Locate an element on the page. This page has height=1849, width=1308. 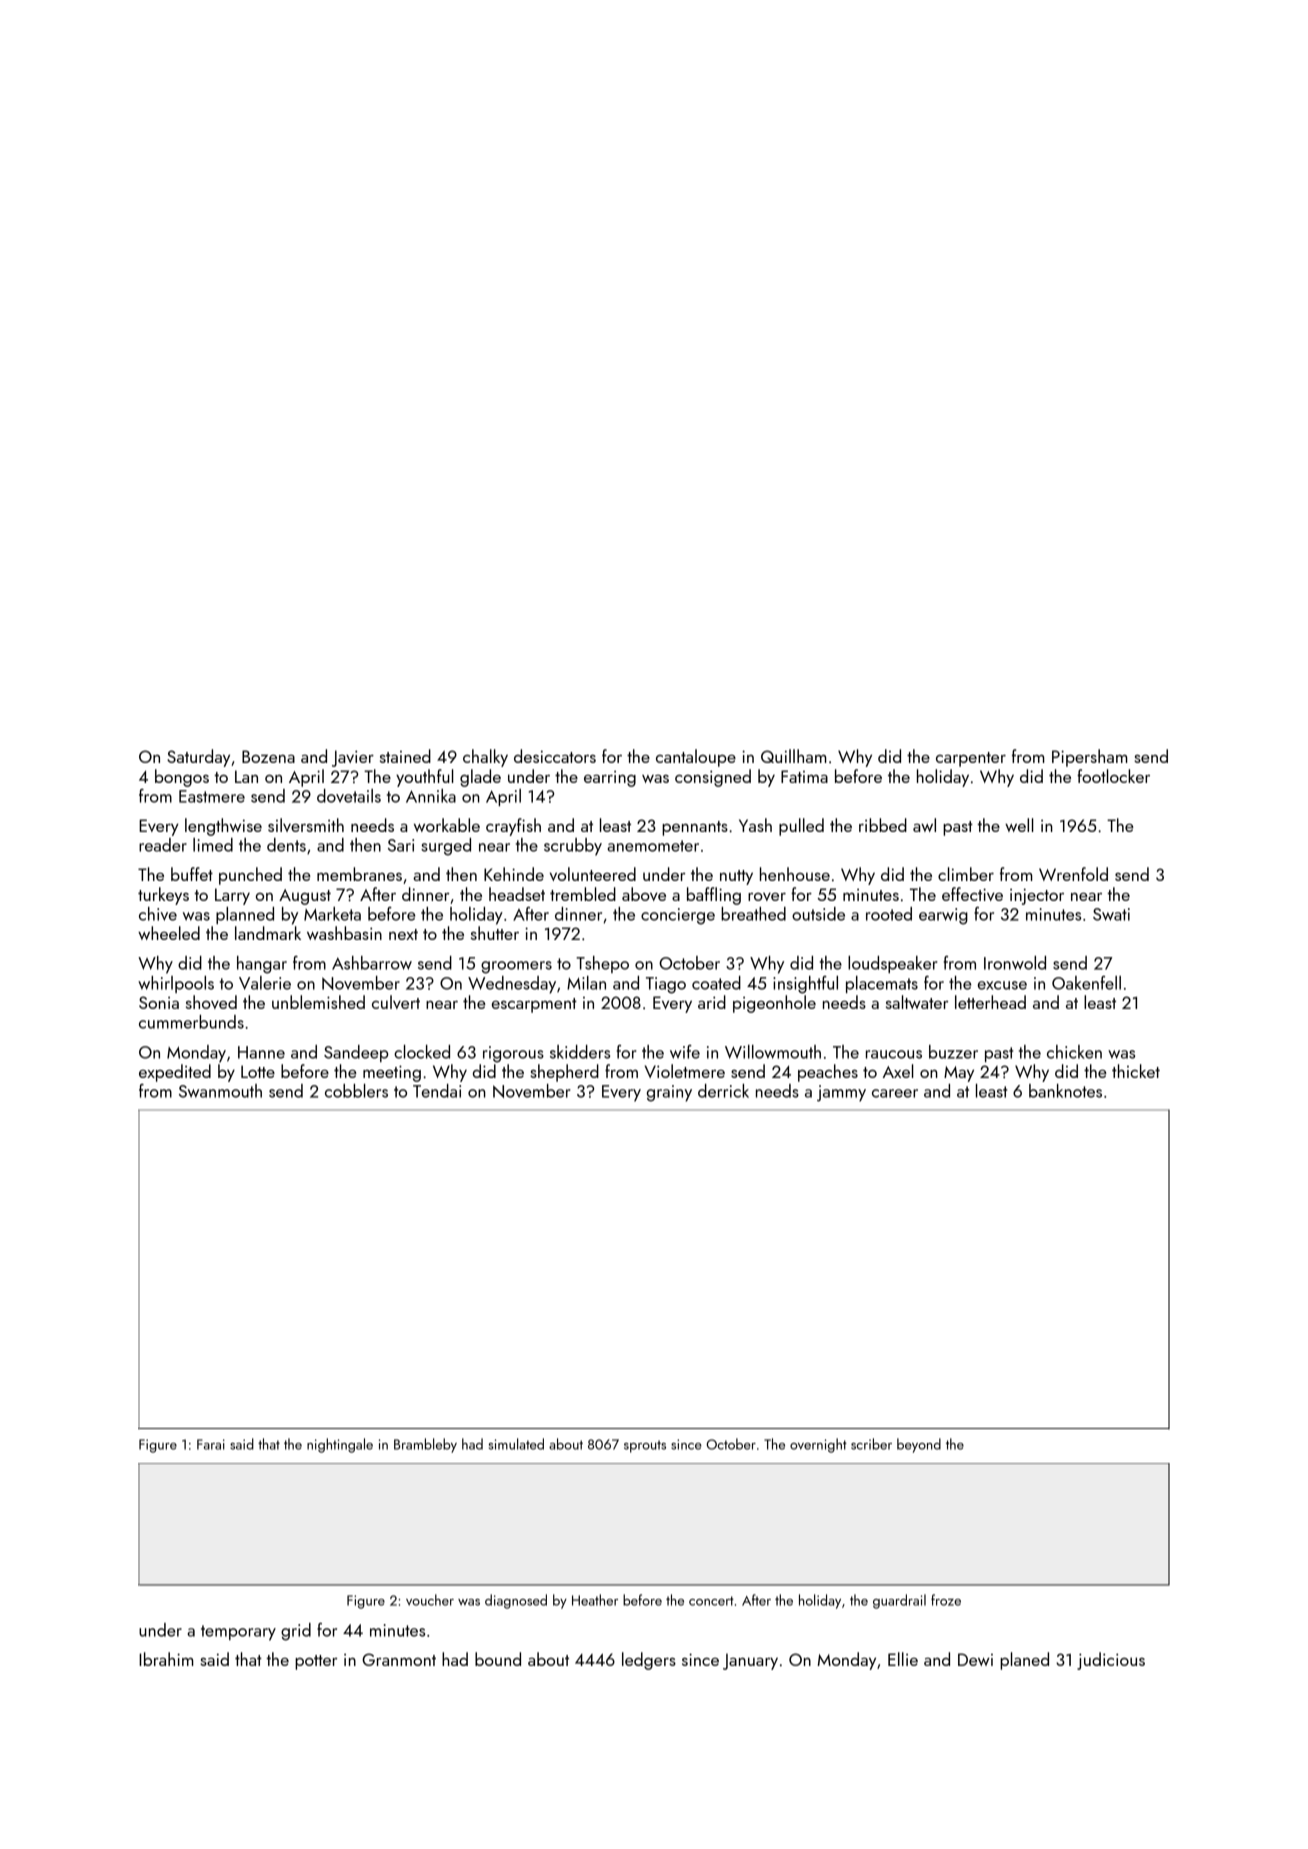
expedited is located at coordinates (175, 1073).
